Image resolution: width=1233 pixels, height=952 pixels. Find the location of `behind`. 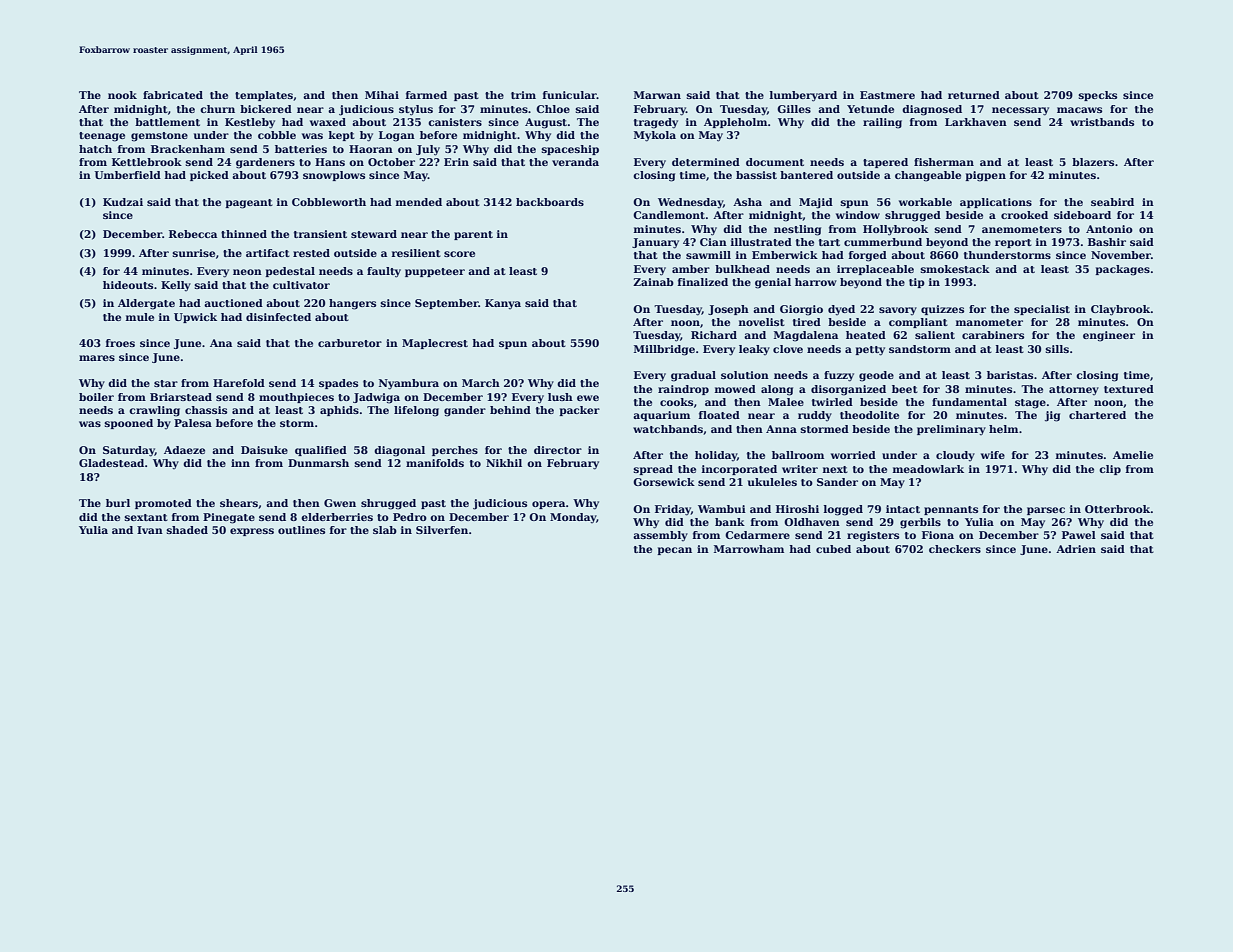

behind is located at coordinates (510, 410).
